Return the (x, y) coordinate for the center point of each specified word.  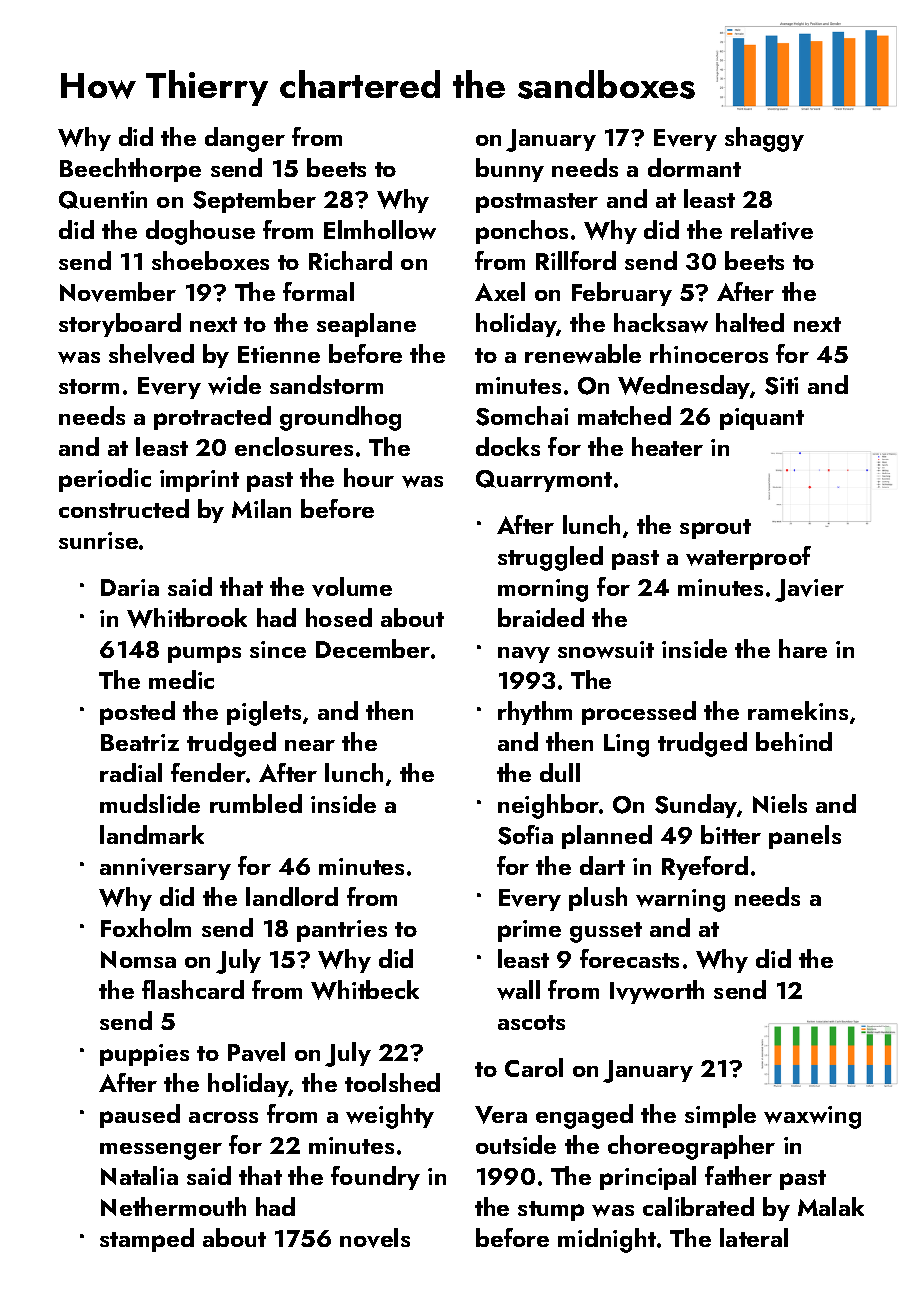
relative (772, 230)
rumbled (256, 803)
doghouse (200, 232)
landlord (292, 896)
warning (680, 900)
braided (541, 617)
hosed (339, 617)
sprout (715, 529)
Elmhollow (380, 230)
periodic (105, 480)
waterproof (748, 558)
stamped (147, 1240)
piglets (264, 713)
